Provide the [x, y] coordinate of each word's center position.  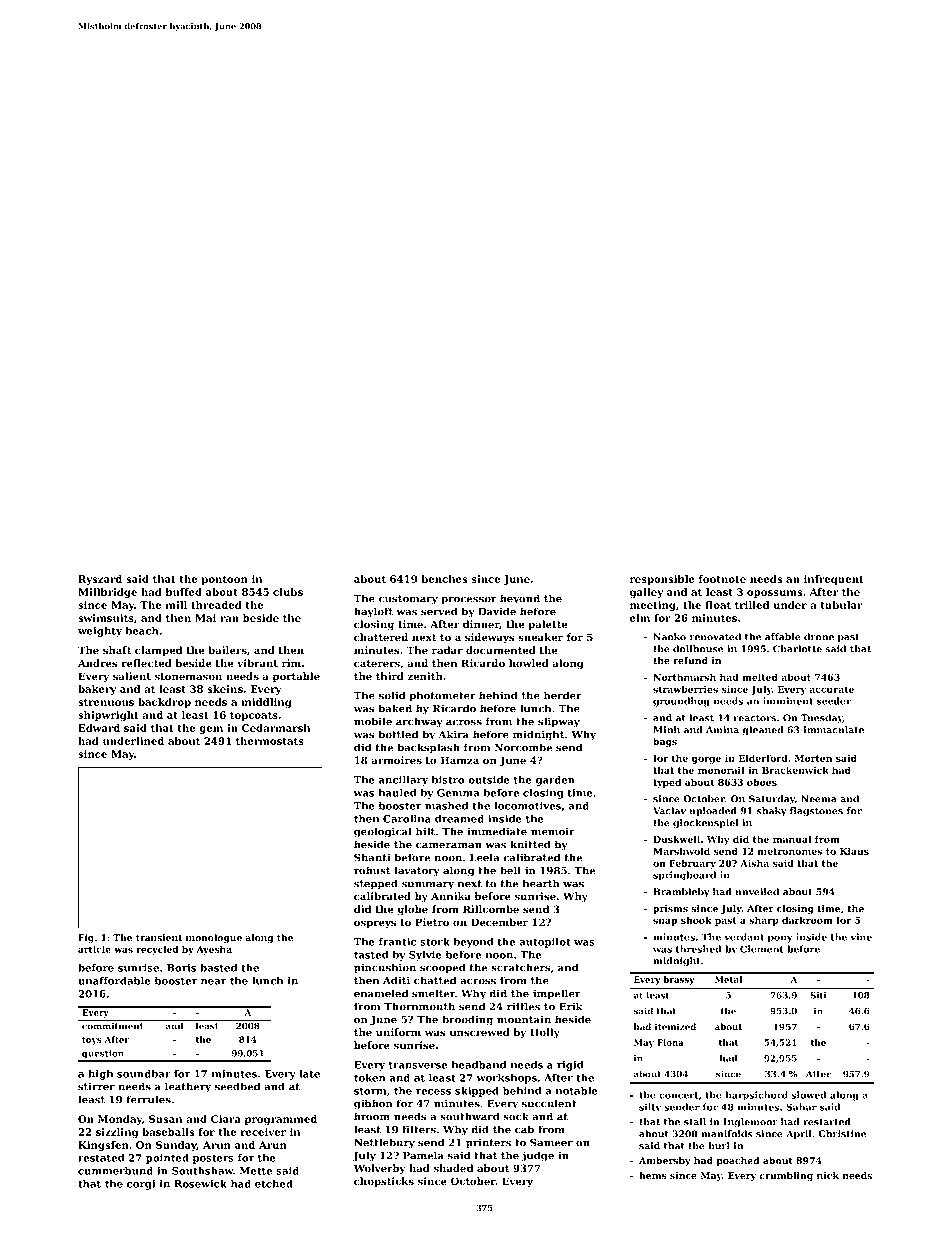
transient [159, 937]
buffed [184, 592]
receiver [263, 1132]
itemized [675, 1026]
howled [529, 663]
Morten [813, 758]
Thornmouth [419, 1006]
